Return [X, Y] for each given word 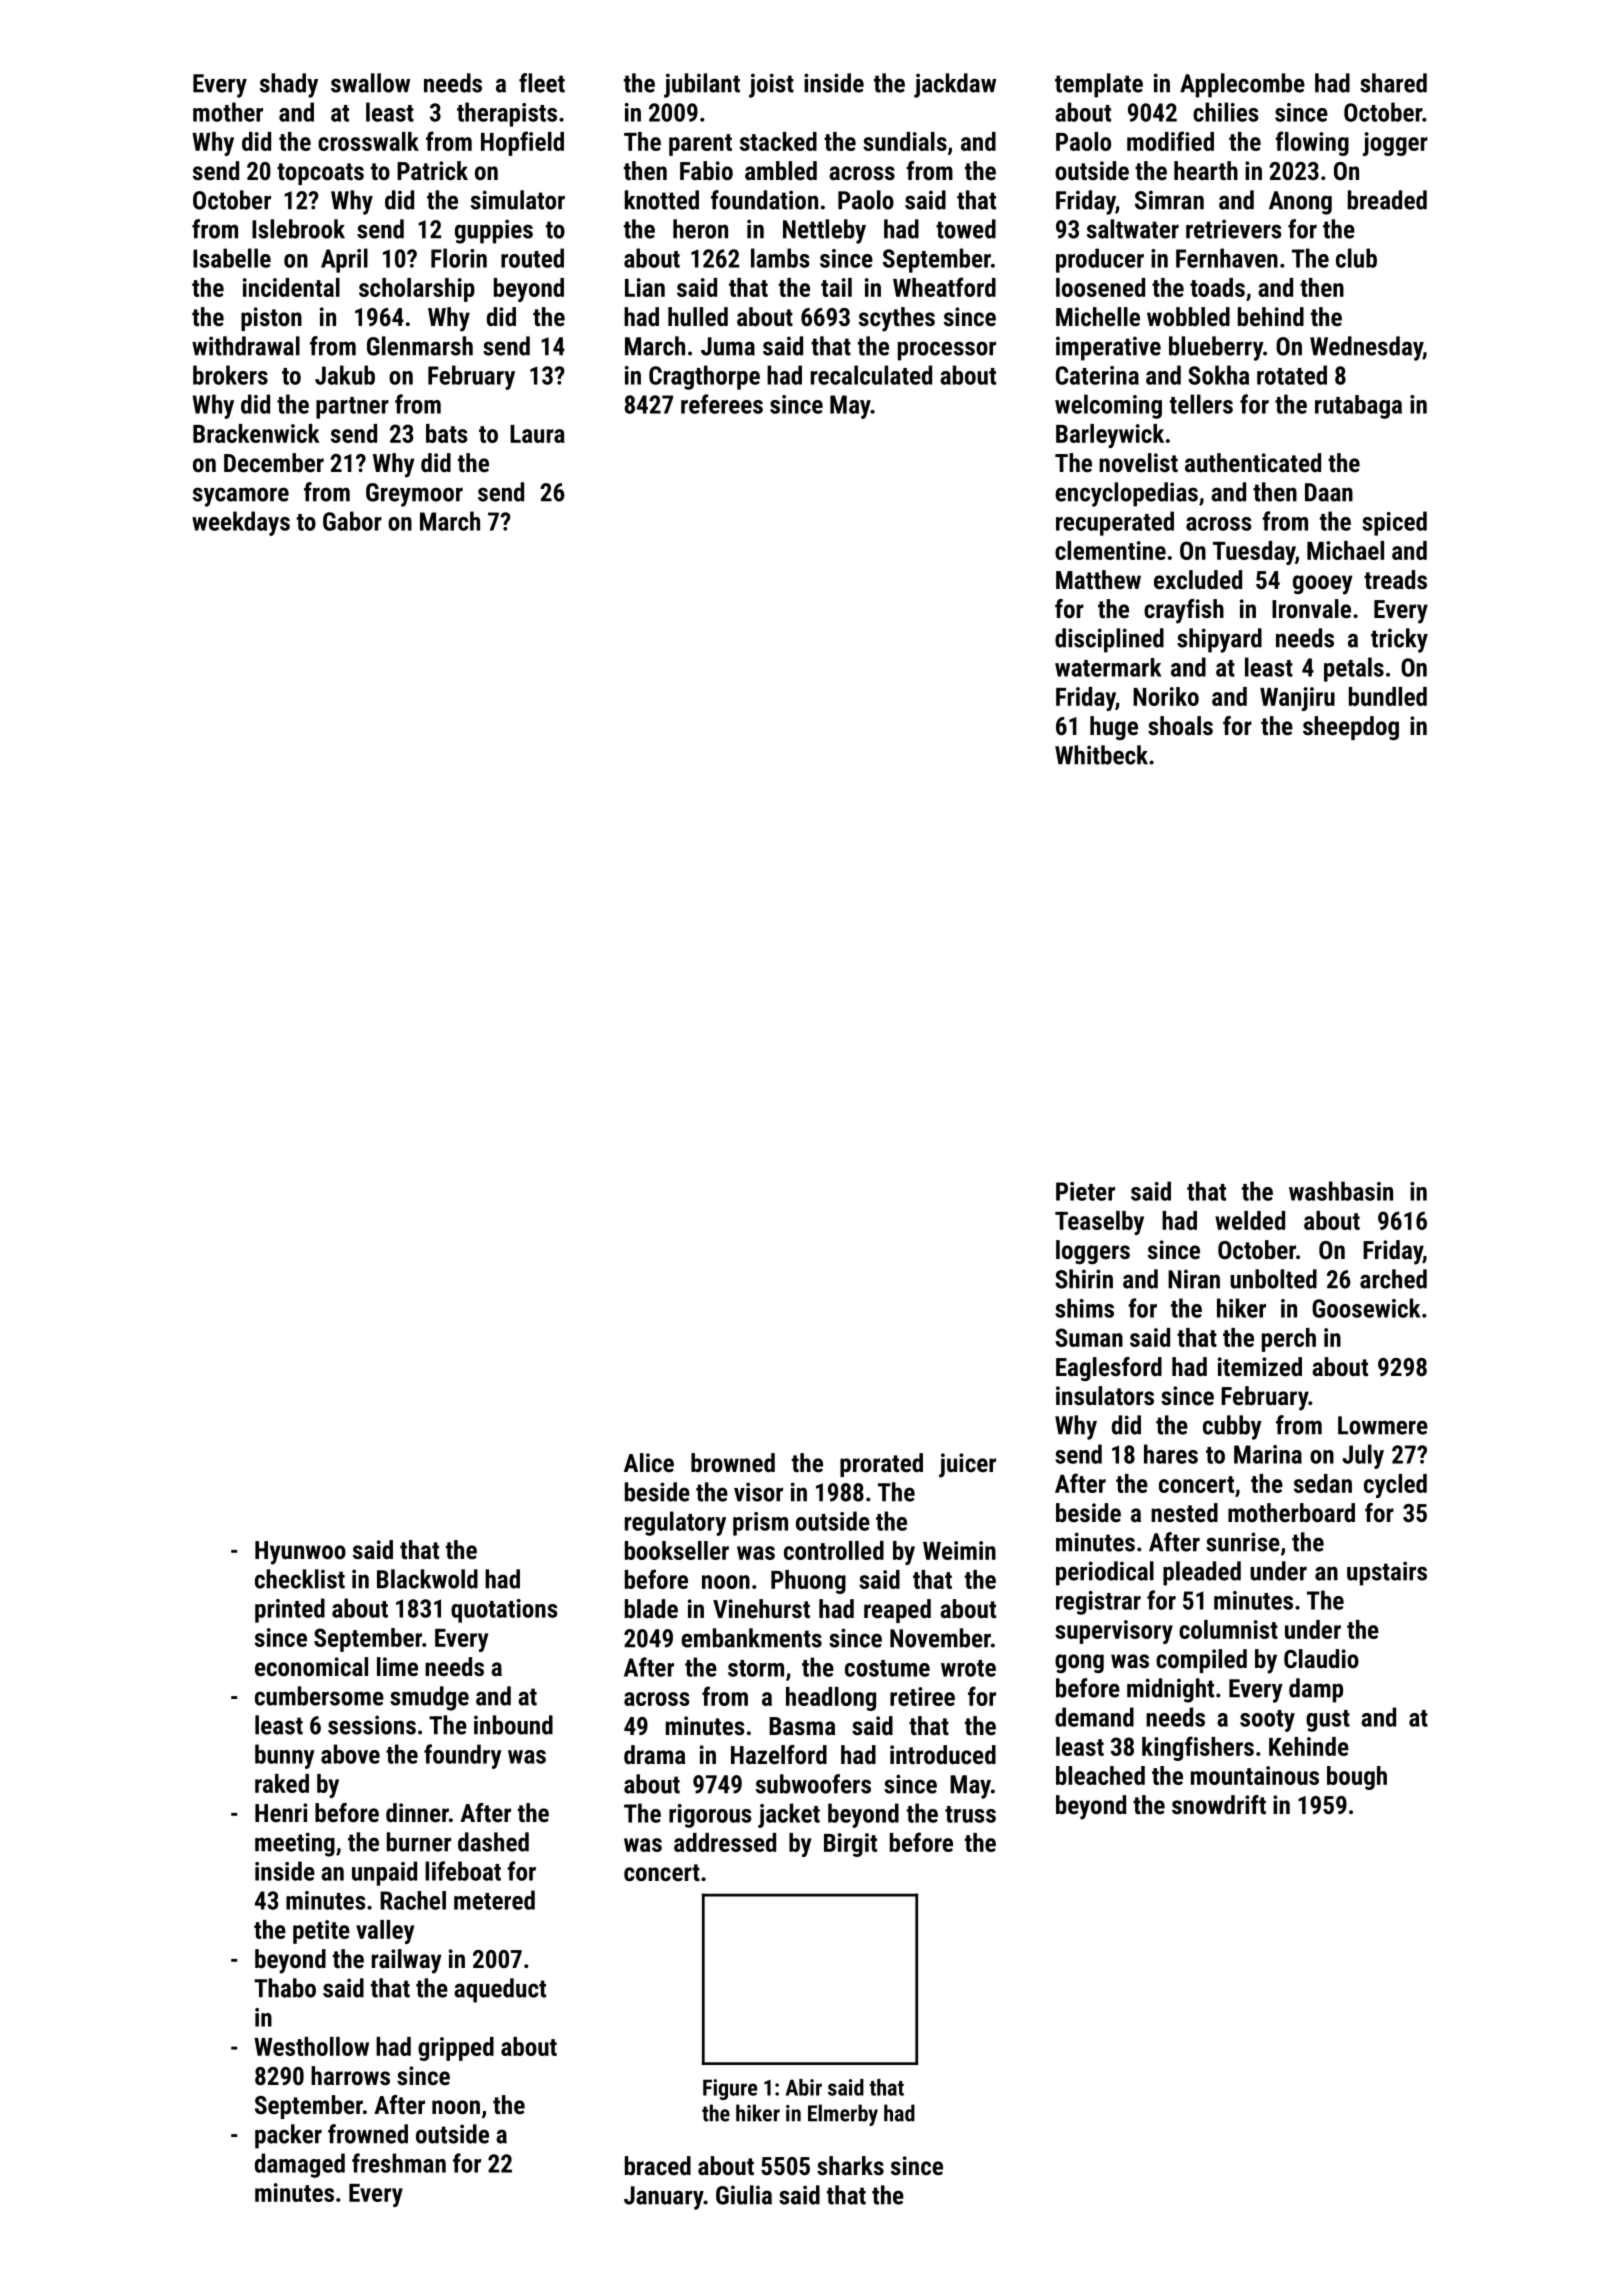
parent [700, 145]
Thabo [285, 1988]
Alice [649, 1462]
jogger [1395, 144]
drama [654, 1754]
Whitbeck [1101, 755]
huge [1114, 728]
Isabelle [232, 258]
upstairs [1387, 1573]
